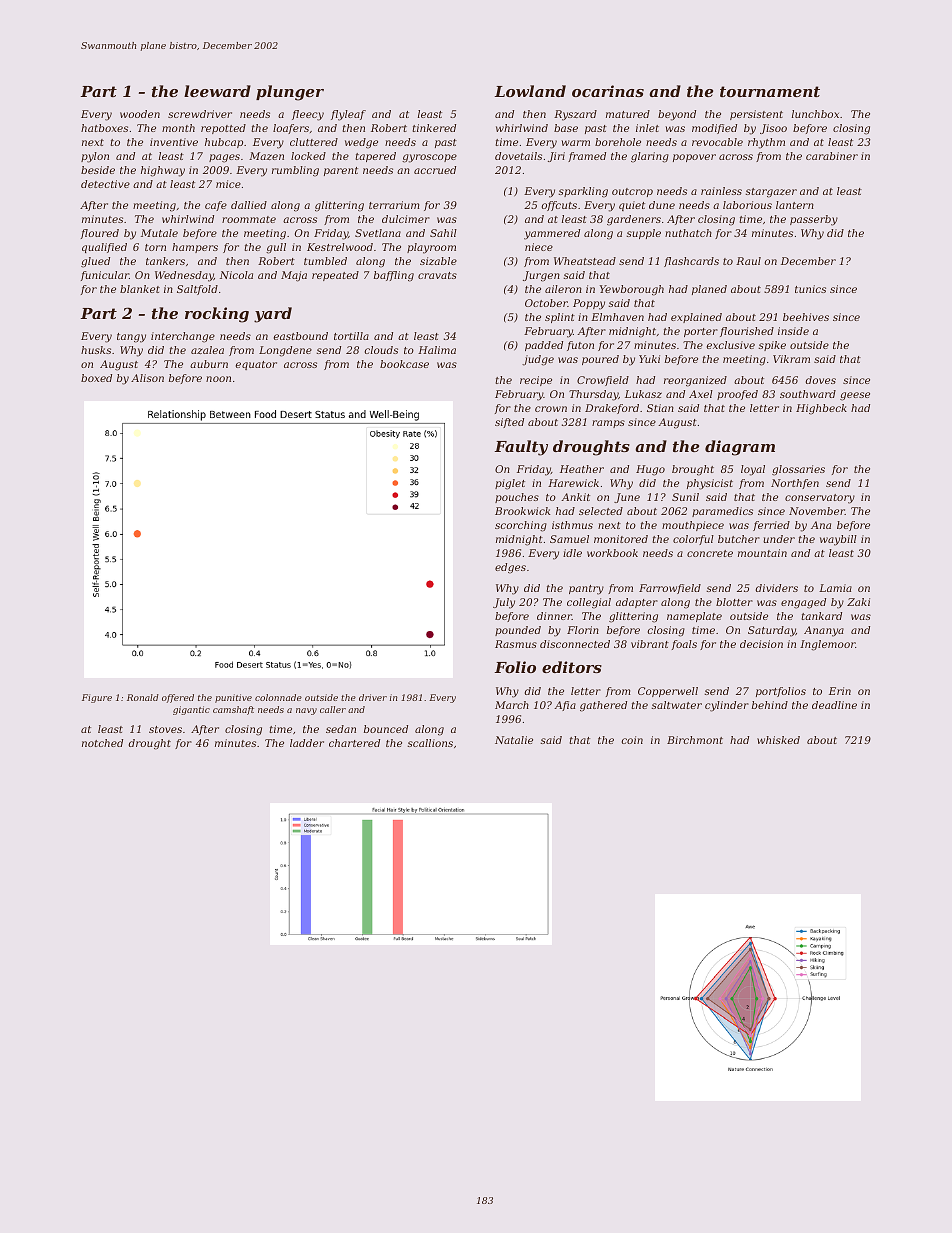 Image resolution: width=952 pixels, height=1233 pixels. What do you see at coordinates (721, 191) in the screenshot?
I see `rainless` at bounding box center [721, 191].
